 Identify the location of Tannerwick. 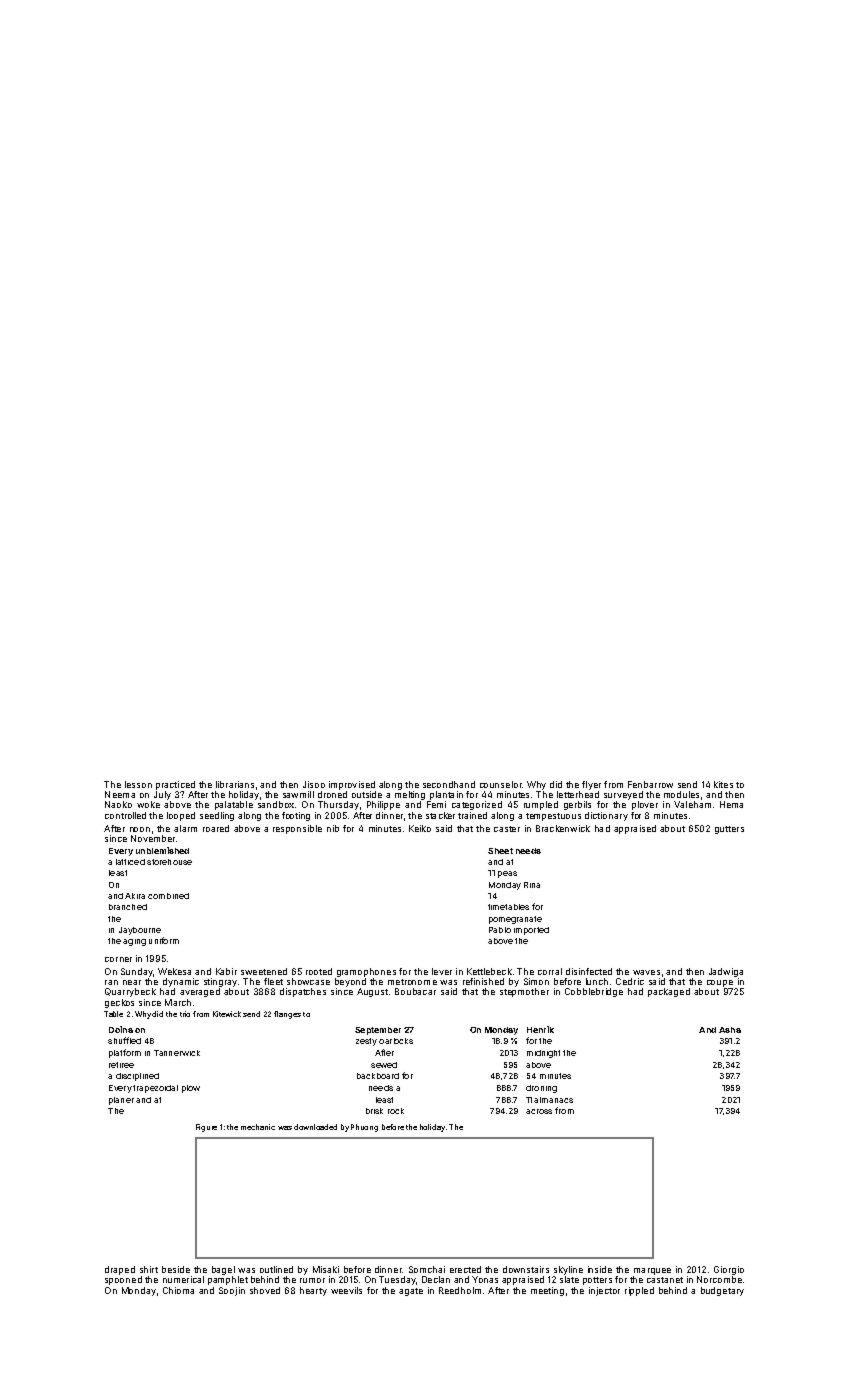
(177, 1053).
